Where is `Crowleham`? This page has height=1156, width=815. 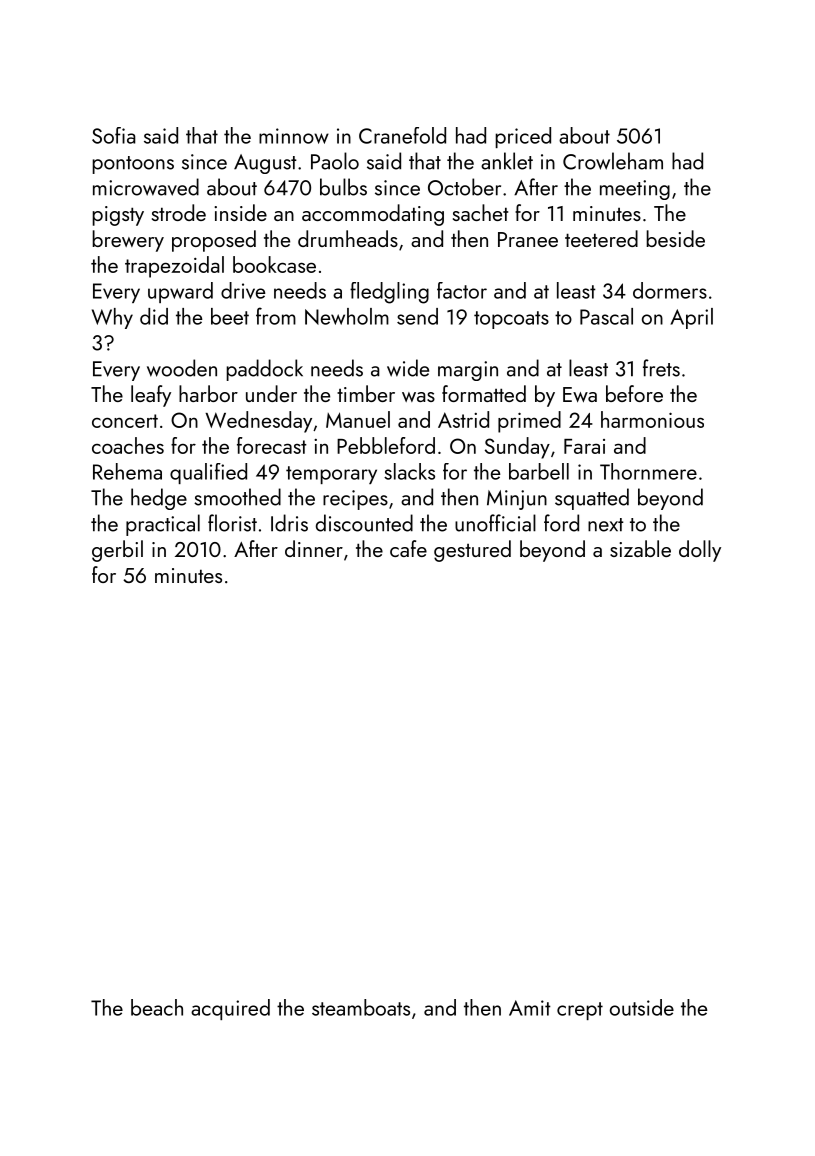
Crowleham is located at coordinates (613, 161).
